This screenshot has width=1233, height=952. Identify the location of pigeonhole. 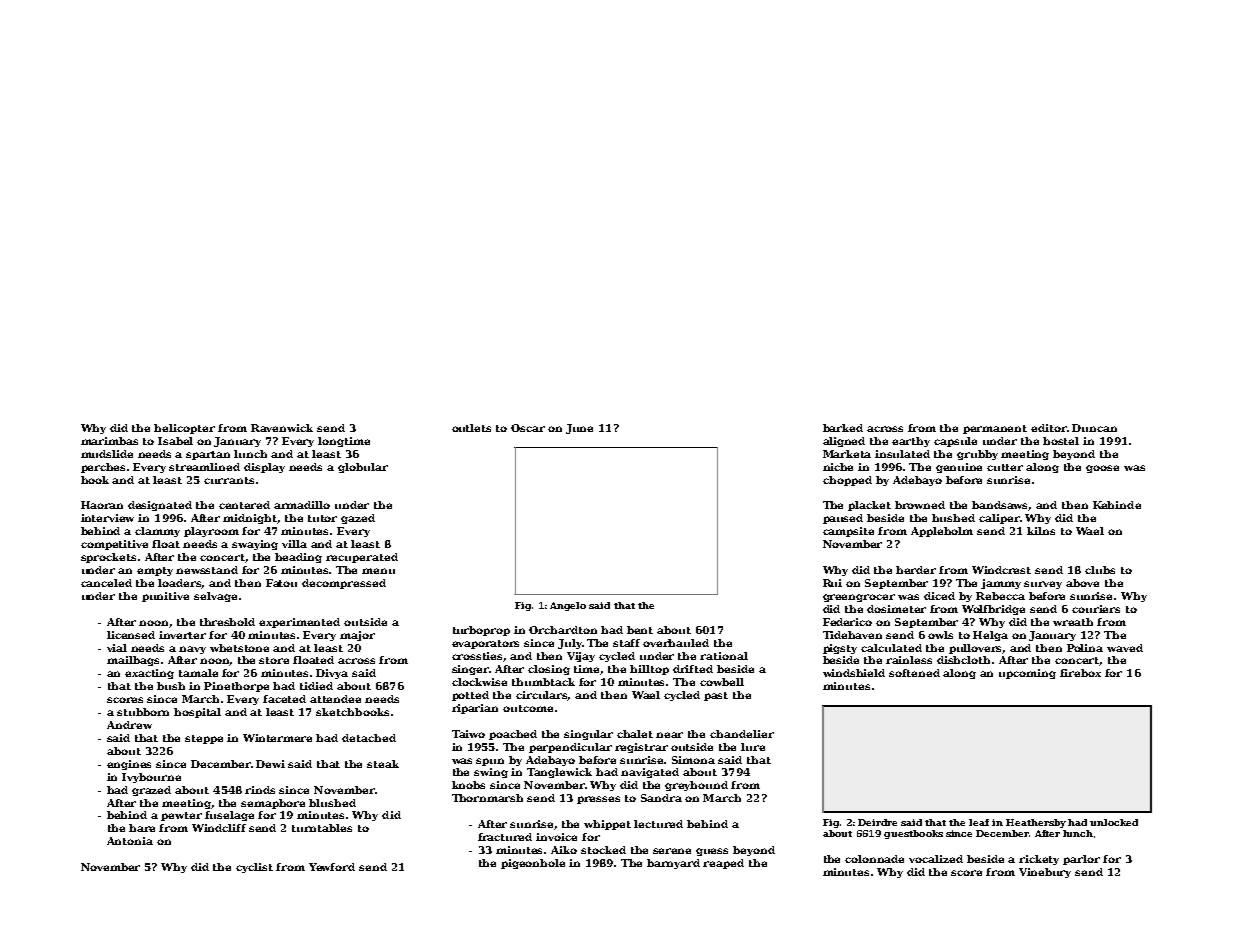
(533, 864).
